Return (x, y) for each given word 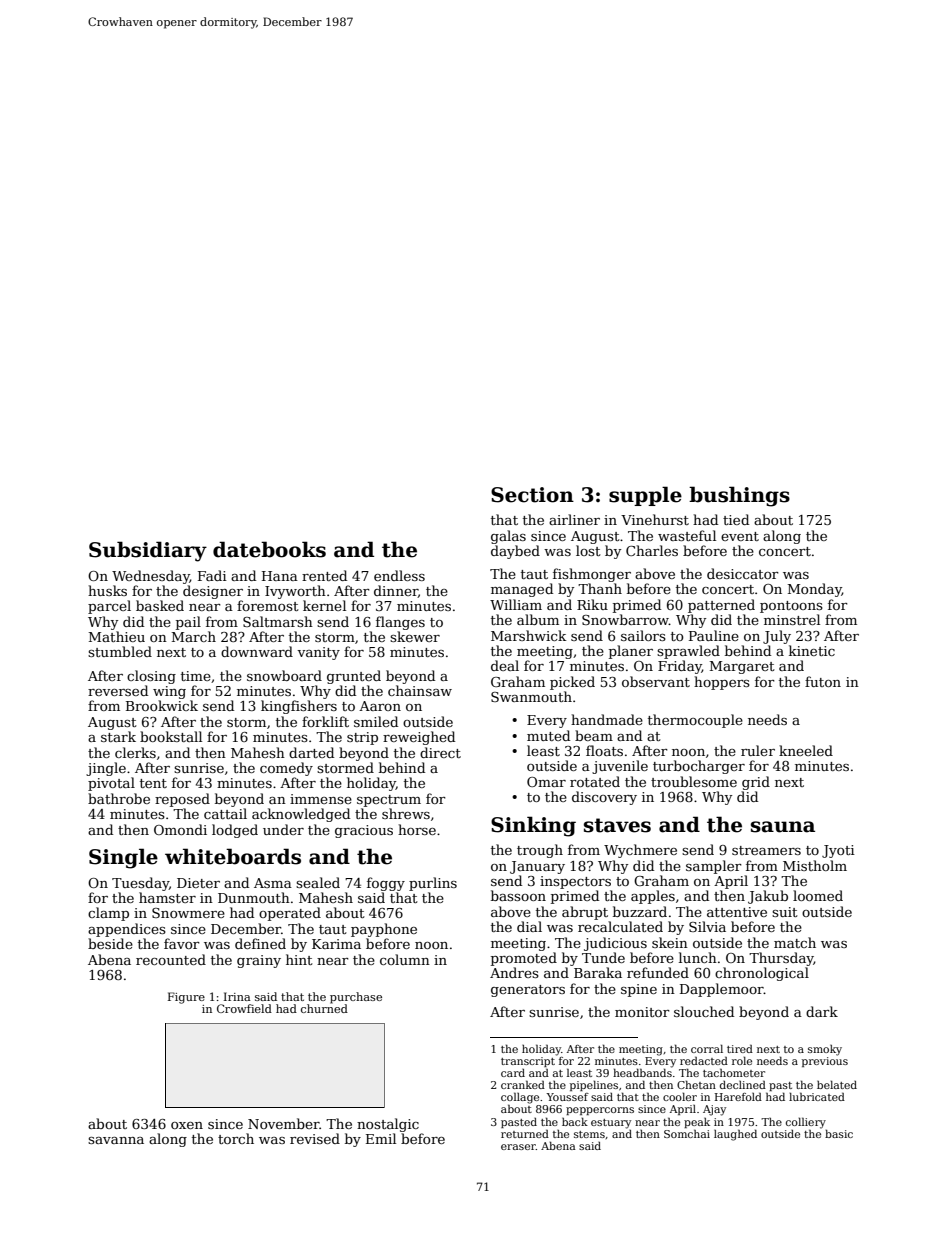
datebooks (269, 549)
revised (315, 1138)
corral (707, 1048)
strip (362, 738)
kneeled (806, 750)
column (405, 959)
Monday (815, 590)
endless (399, 575)
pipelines (594, 1085)
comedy (286, 769)
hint (299, 959)
